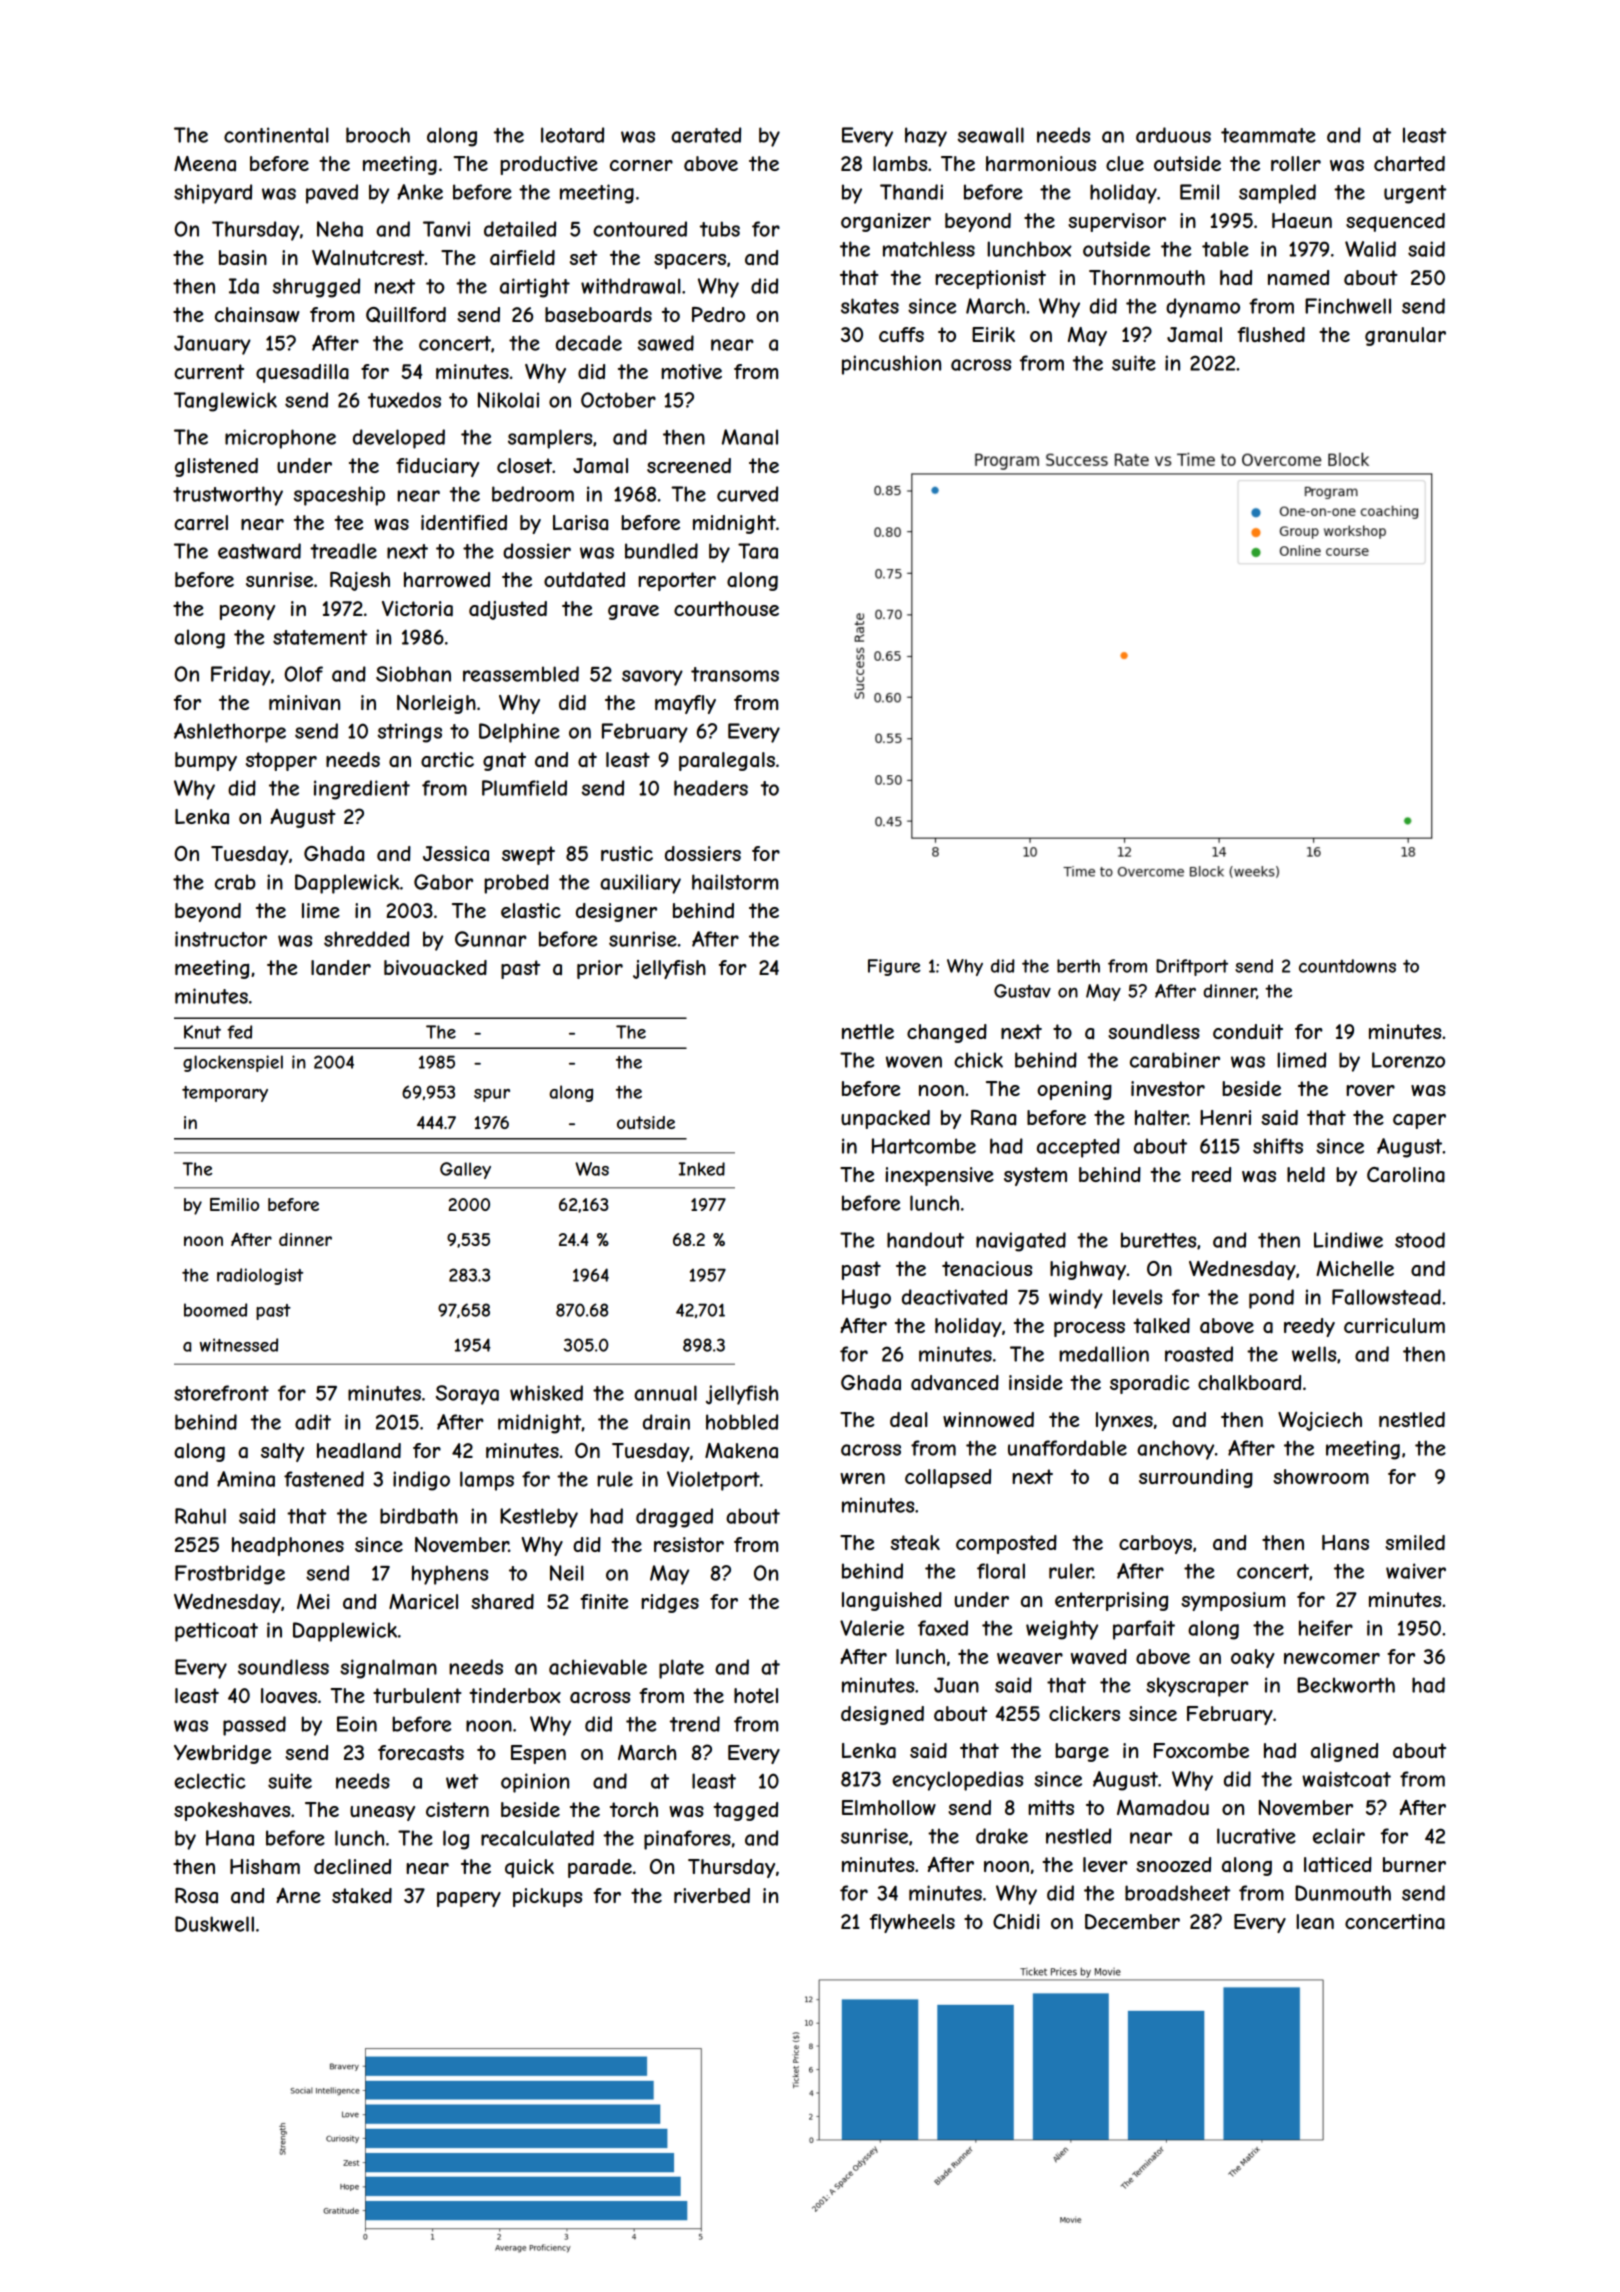 Image resolution: width=1620 pixels, height=2292 pixels. What do you see at coordinates (978, 1060) in the screenshot?
I see `chick` at bounding box center [978, 1060].
